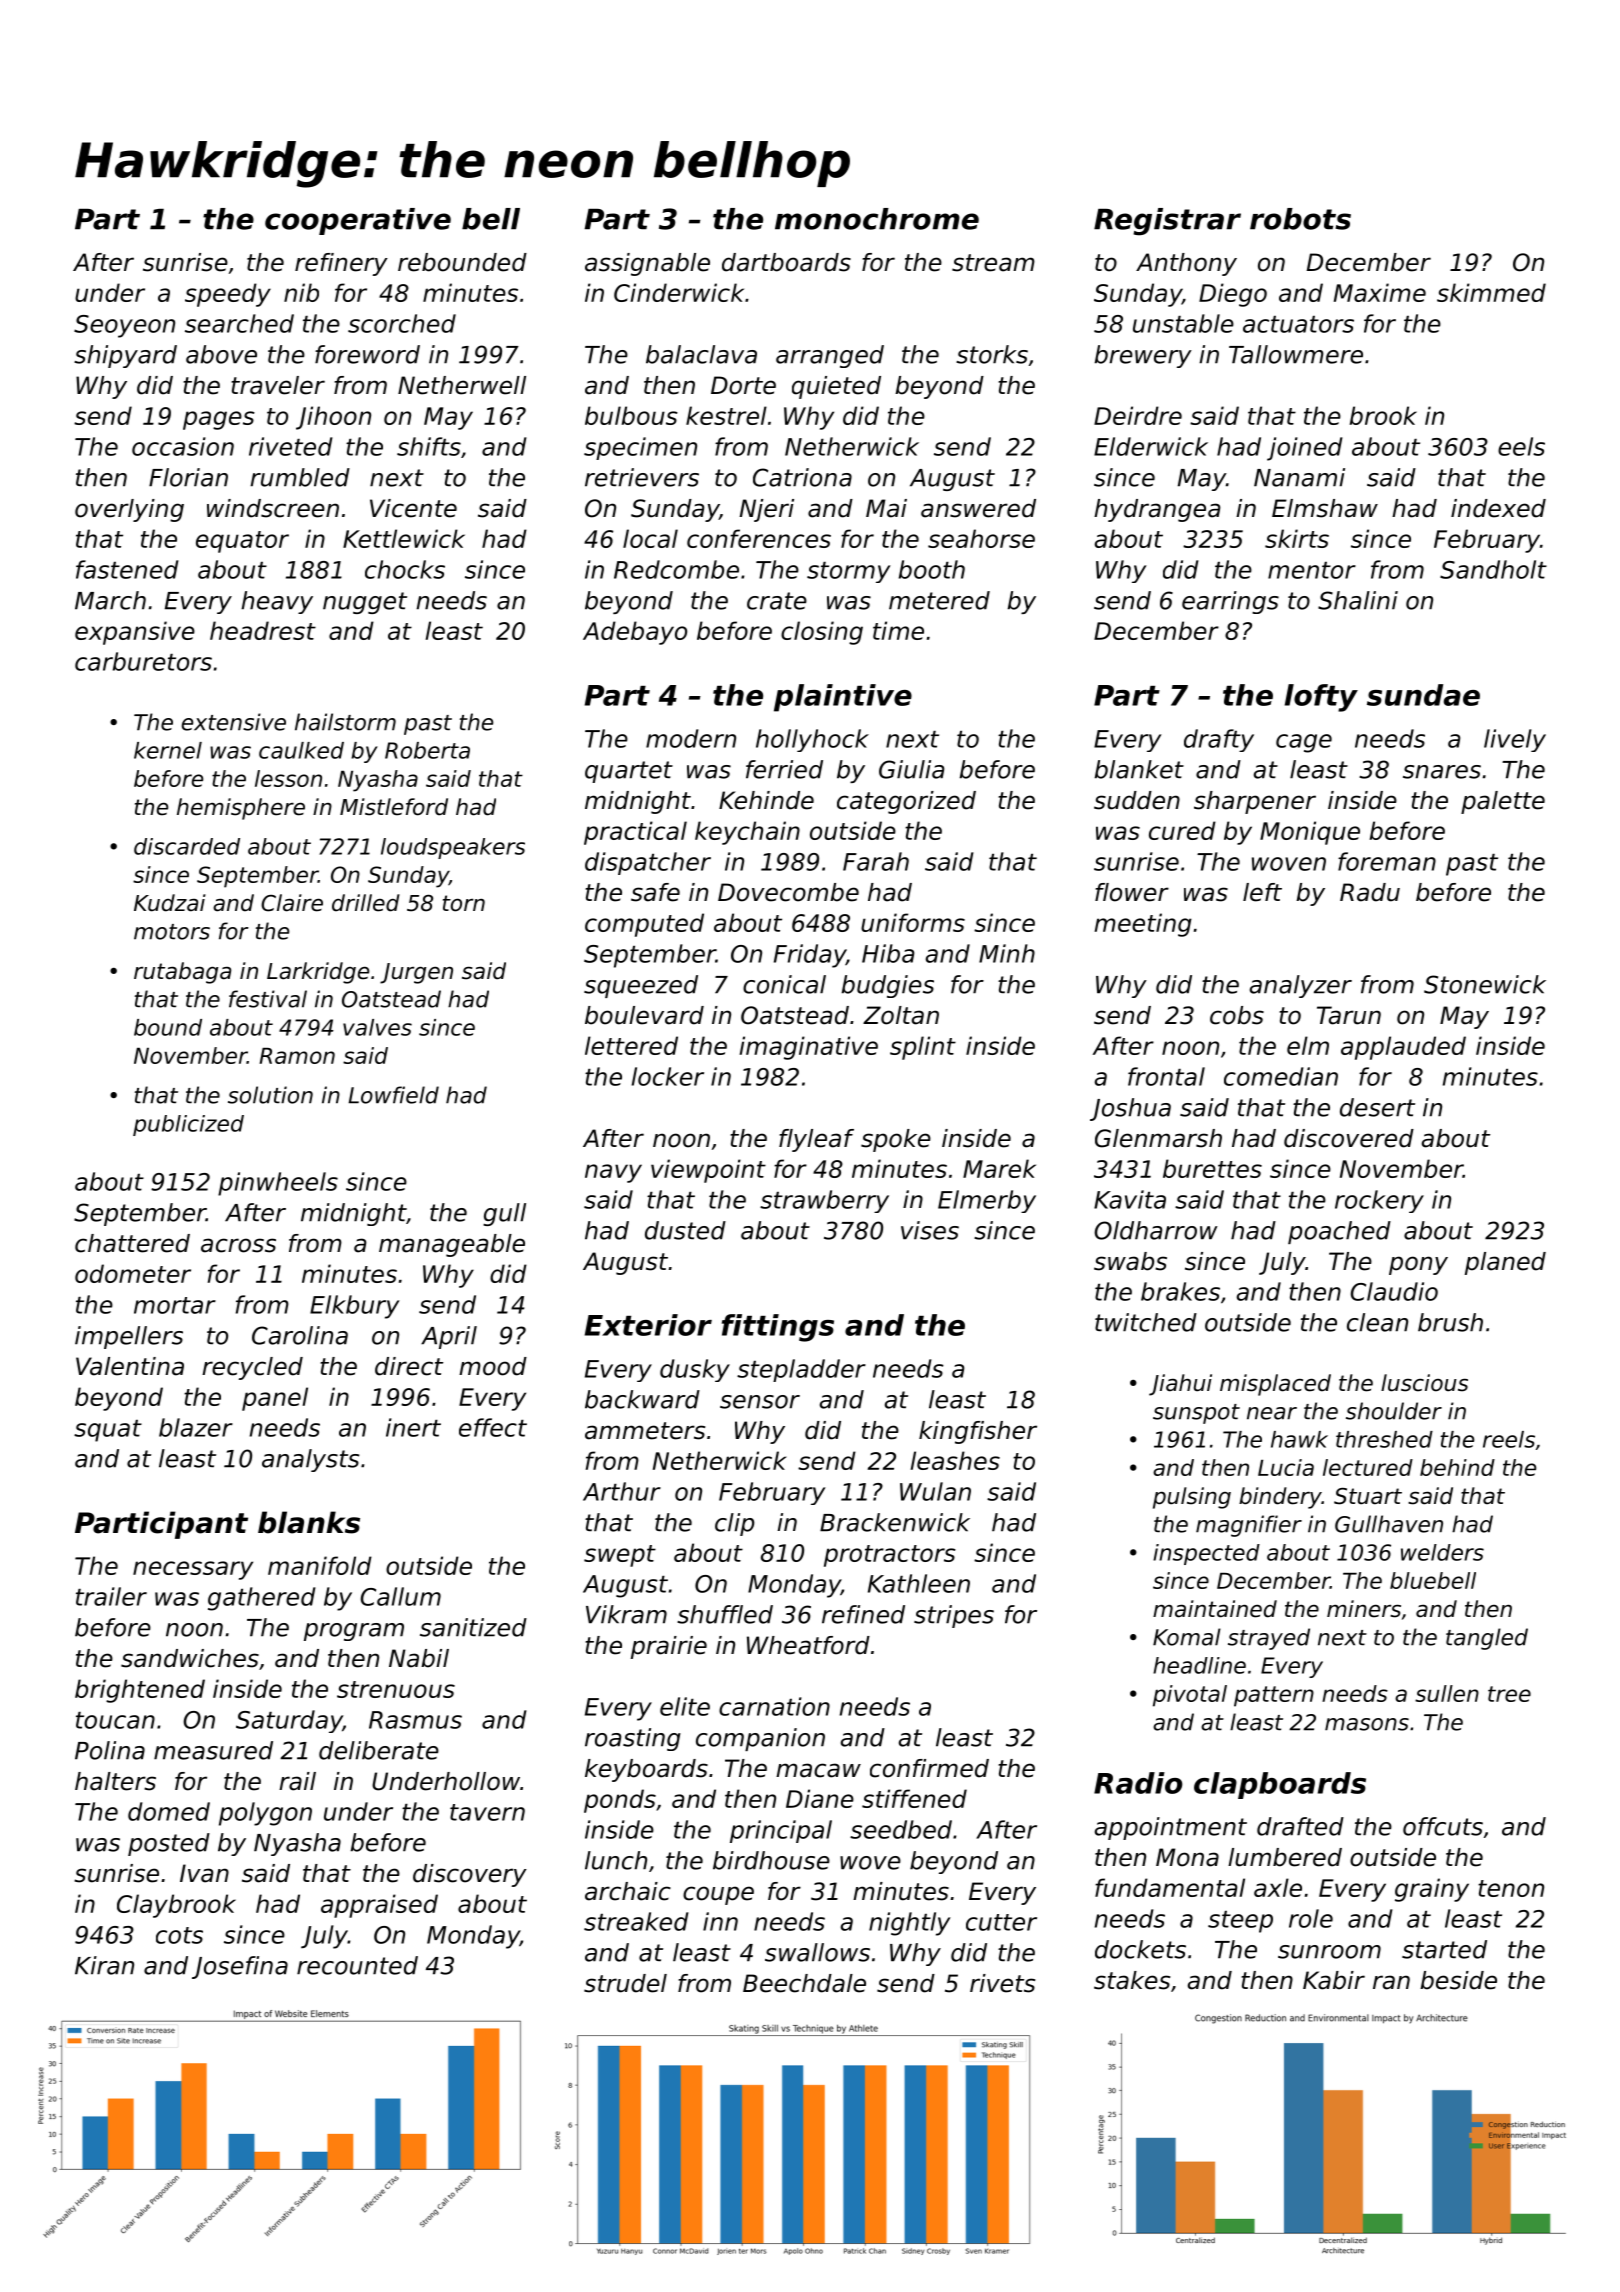 Image resolution: width=1620 pixels, height=2292 pixels. Describe the element at coordinates (240, 1967) in the document. I see `Josefina` at that location.
